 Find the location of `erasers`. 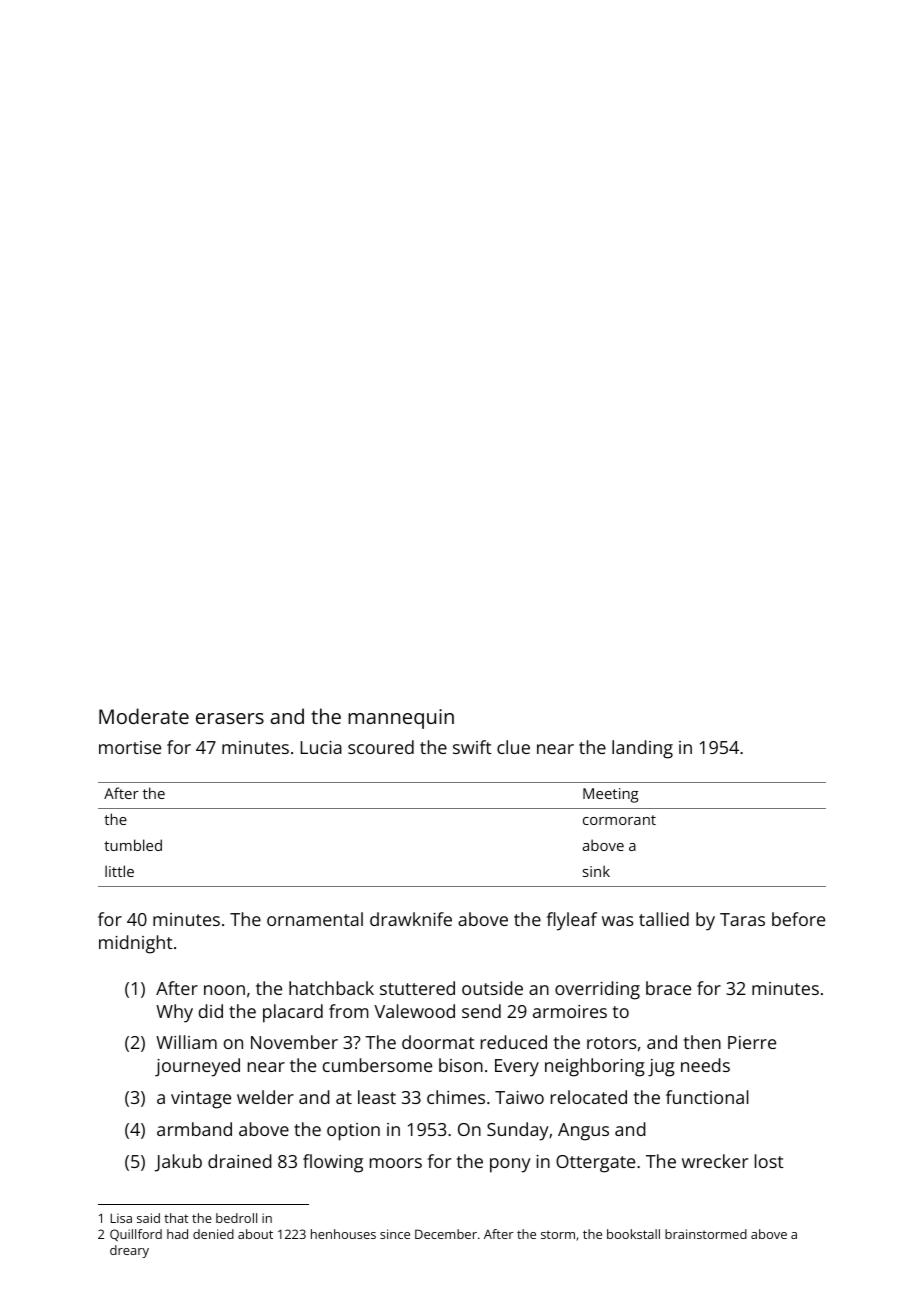

erasers is located at coordinates (230, 718).
